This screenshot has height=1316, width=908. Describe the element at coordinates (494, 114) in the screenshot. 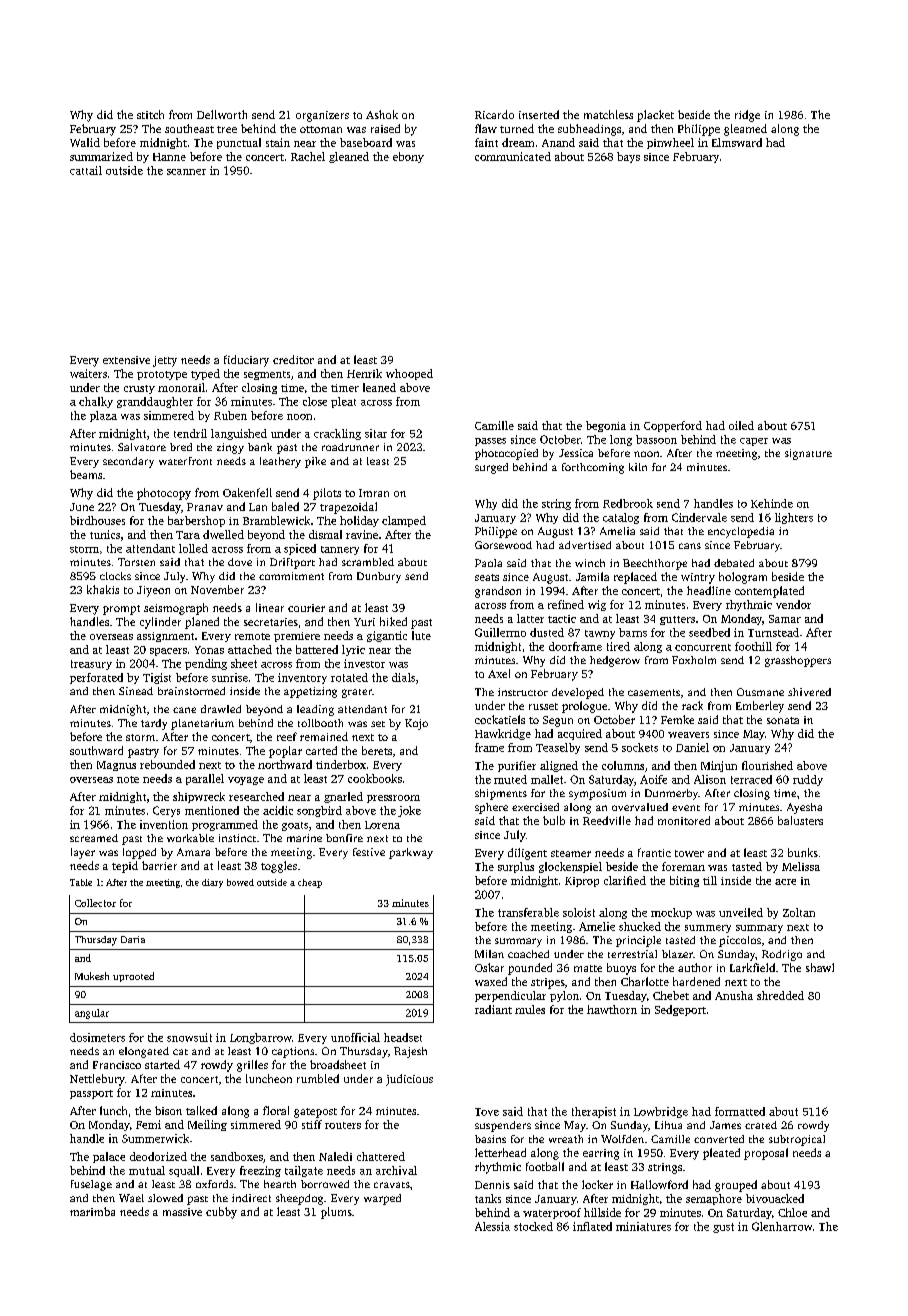

I see `Ricardo` at that location.
